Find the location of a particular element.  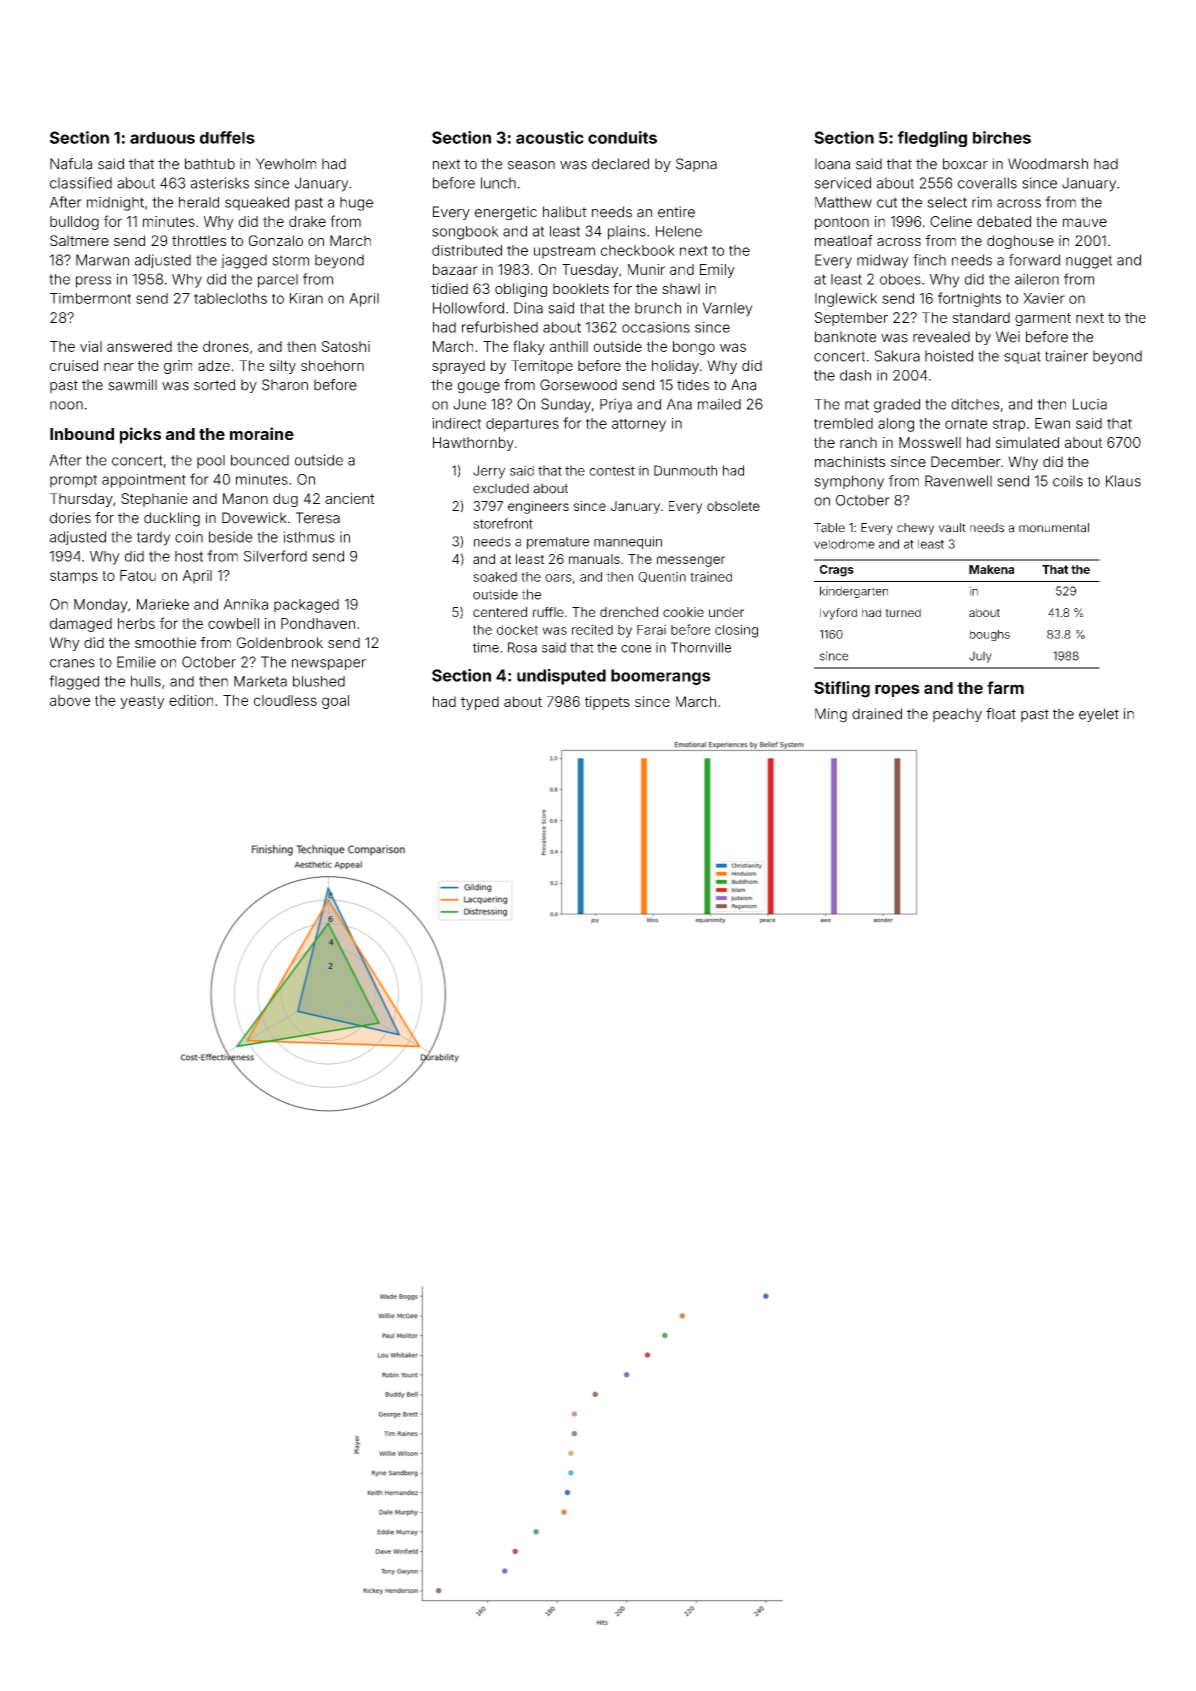

Matthew is located at coordinates (843, 202).
